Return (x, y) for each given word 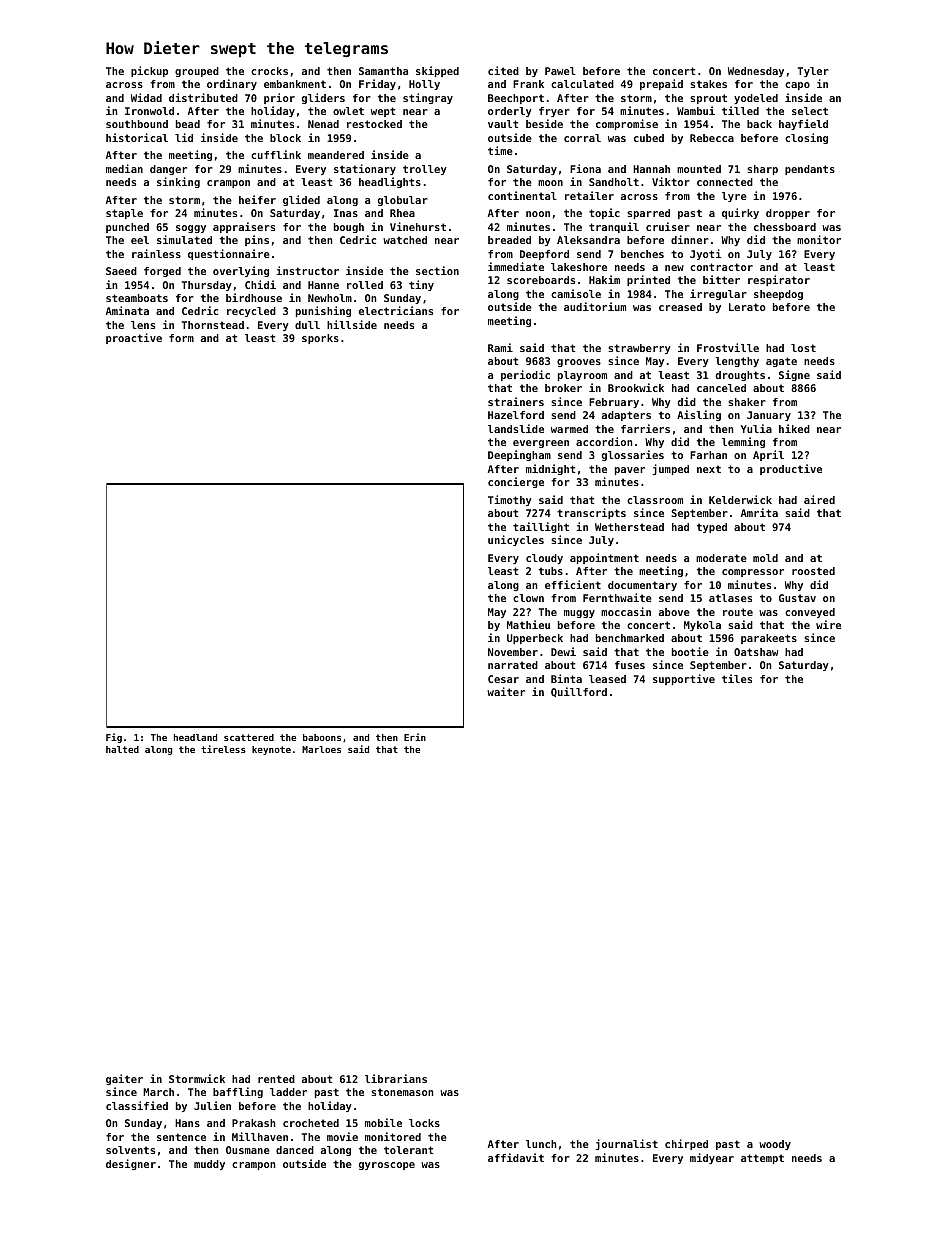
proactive (134, 338)
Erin (415, 737)
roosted (813, 571)
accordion (604, 441)
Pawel (560, 71)
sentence (181, 1137)
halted (122, 749)
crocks (269, 71)
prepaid (661, 84)
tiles (737, 678)
